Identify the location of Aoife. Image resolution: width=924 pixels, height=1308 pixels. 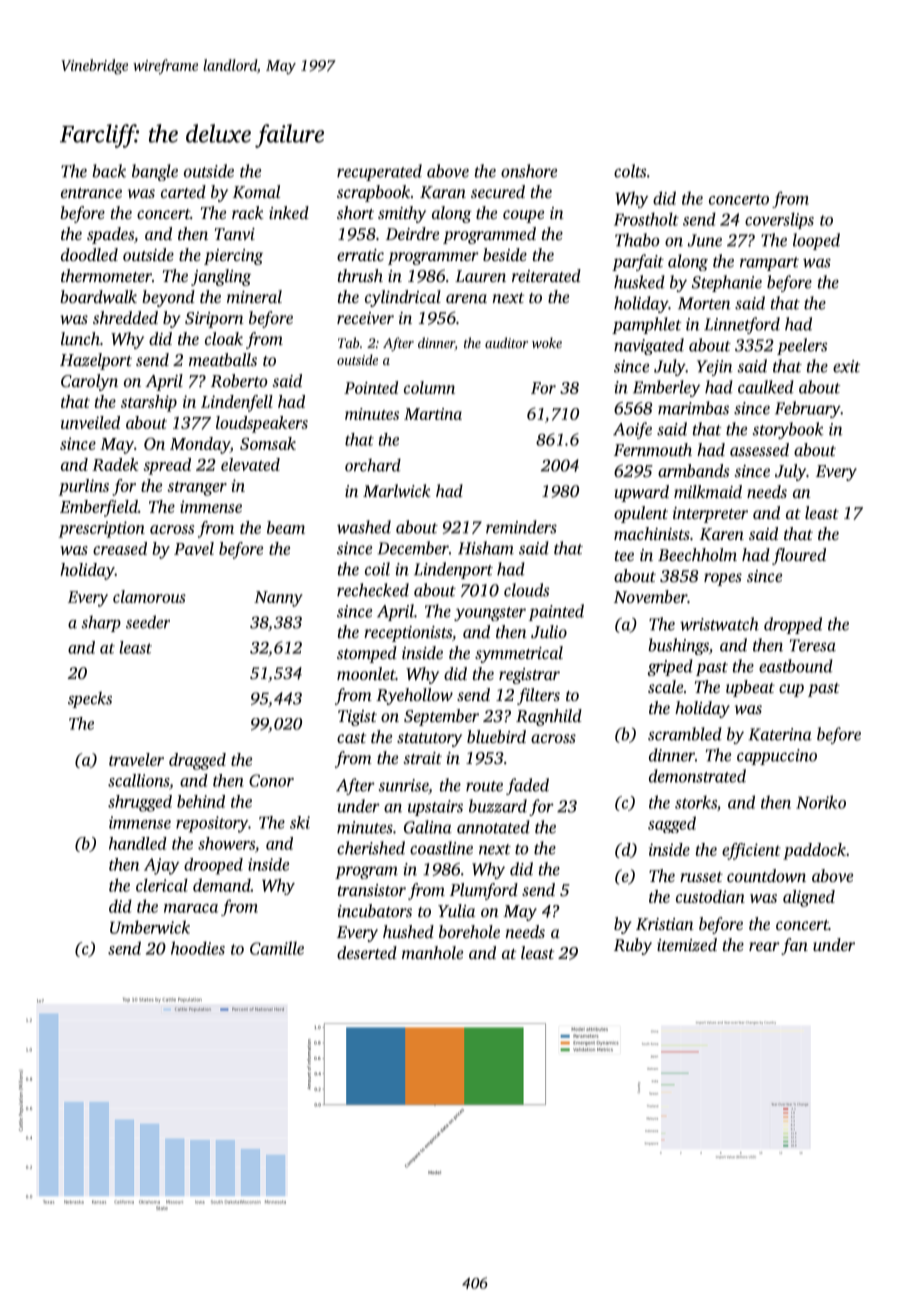
(632, 430).
